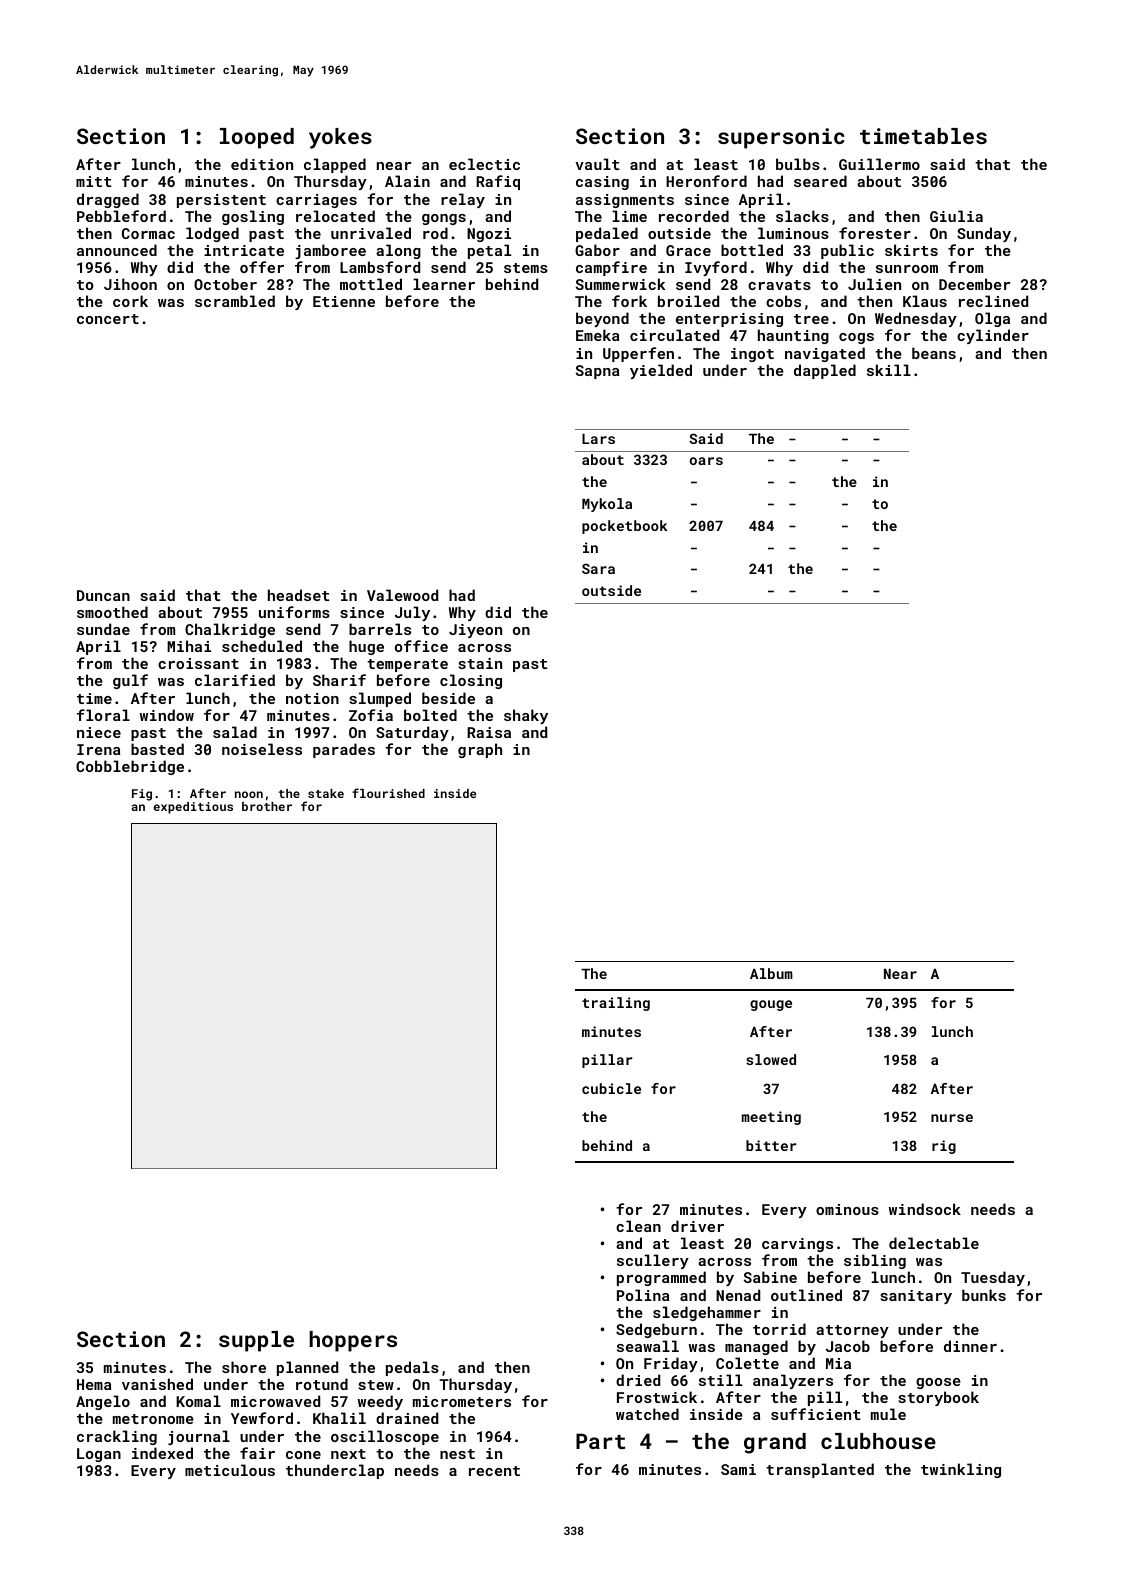 Image resolution: width=1127 pixels, height=1594 pixels. Describe the element at coordinates (616, 1004) in the document. I see `trailing` at that location.
